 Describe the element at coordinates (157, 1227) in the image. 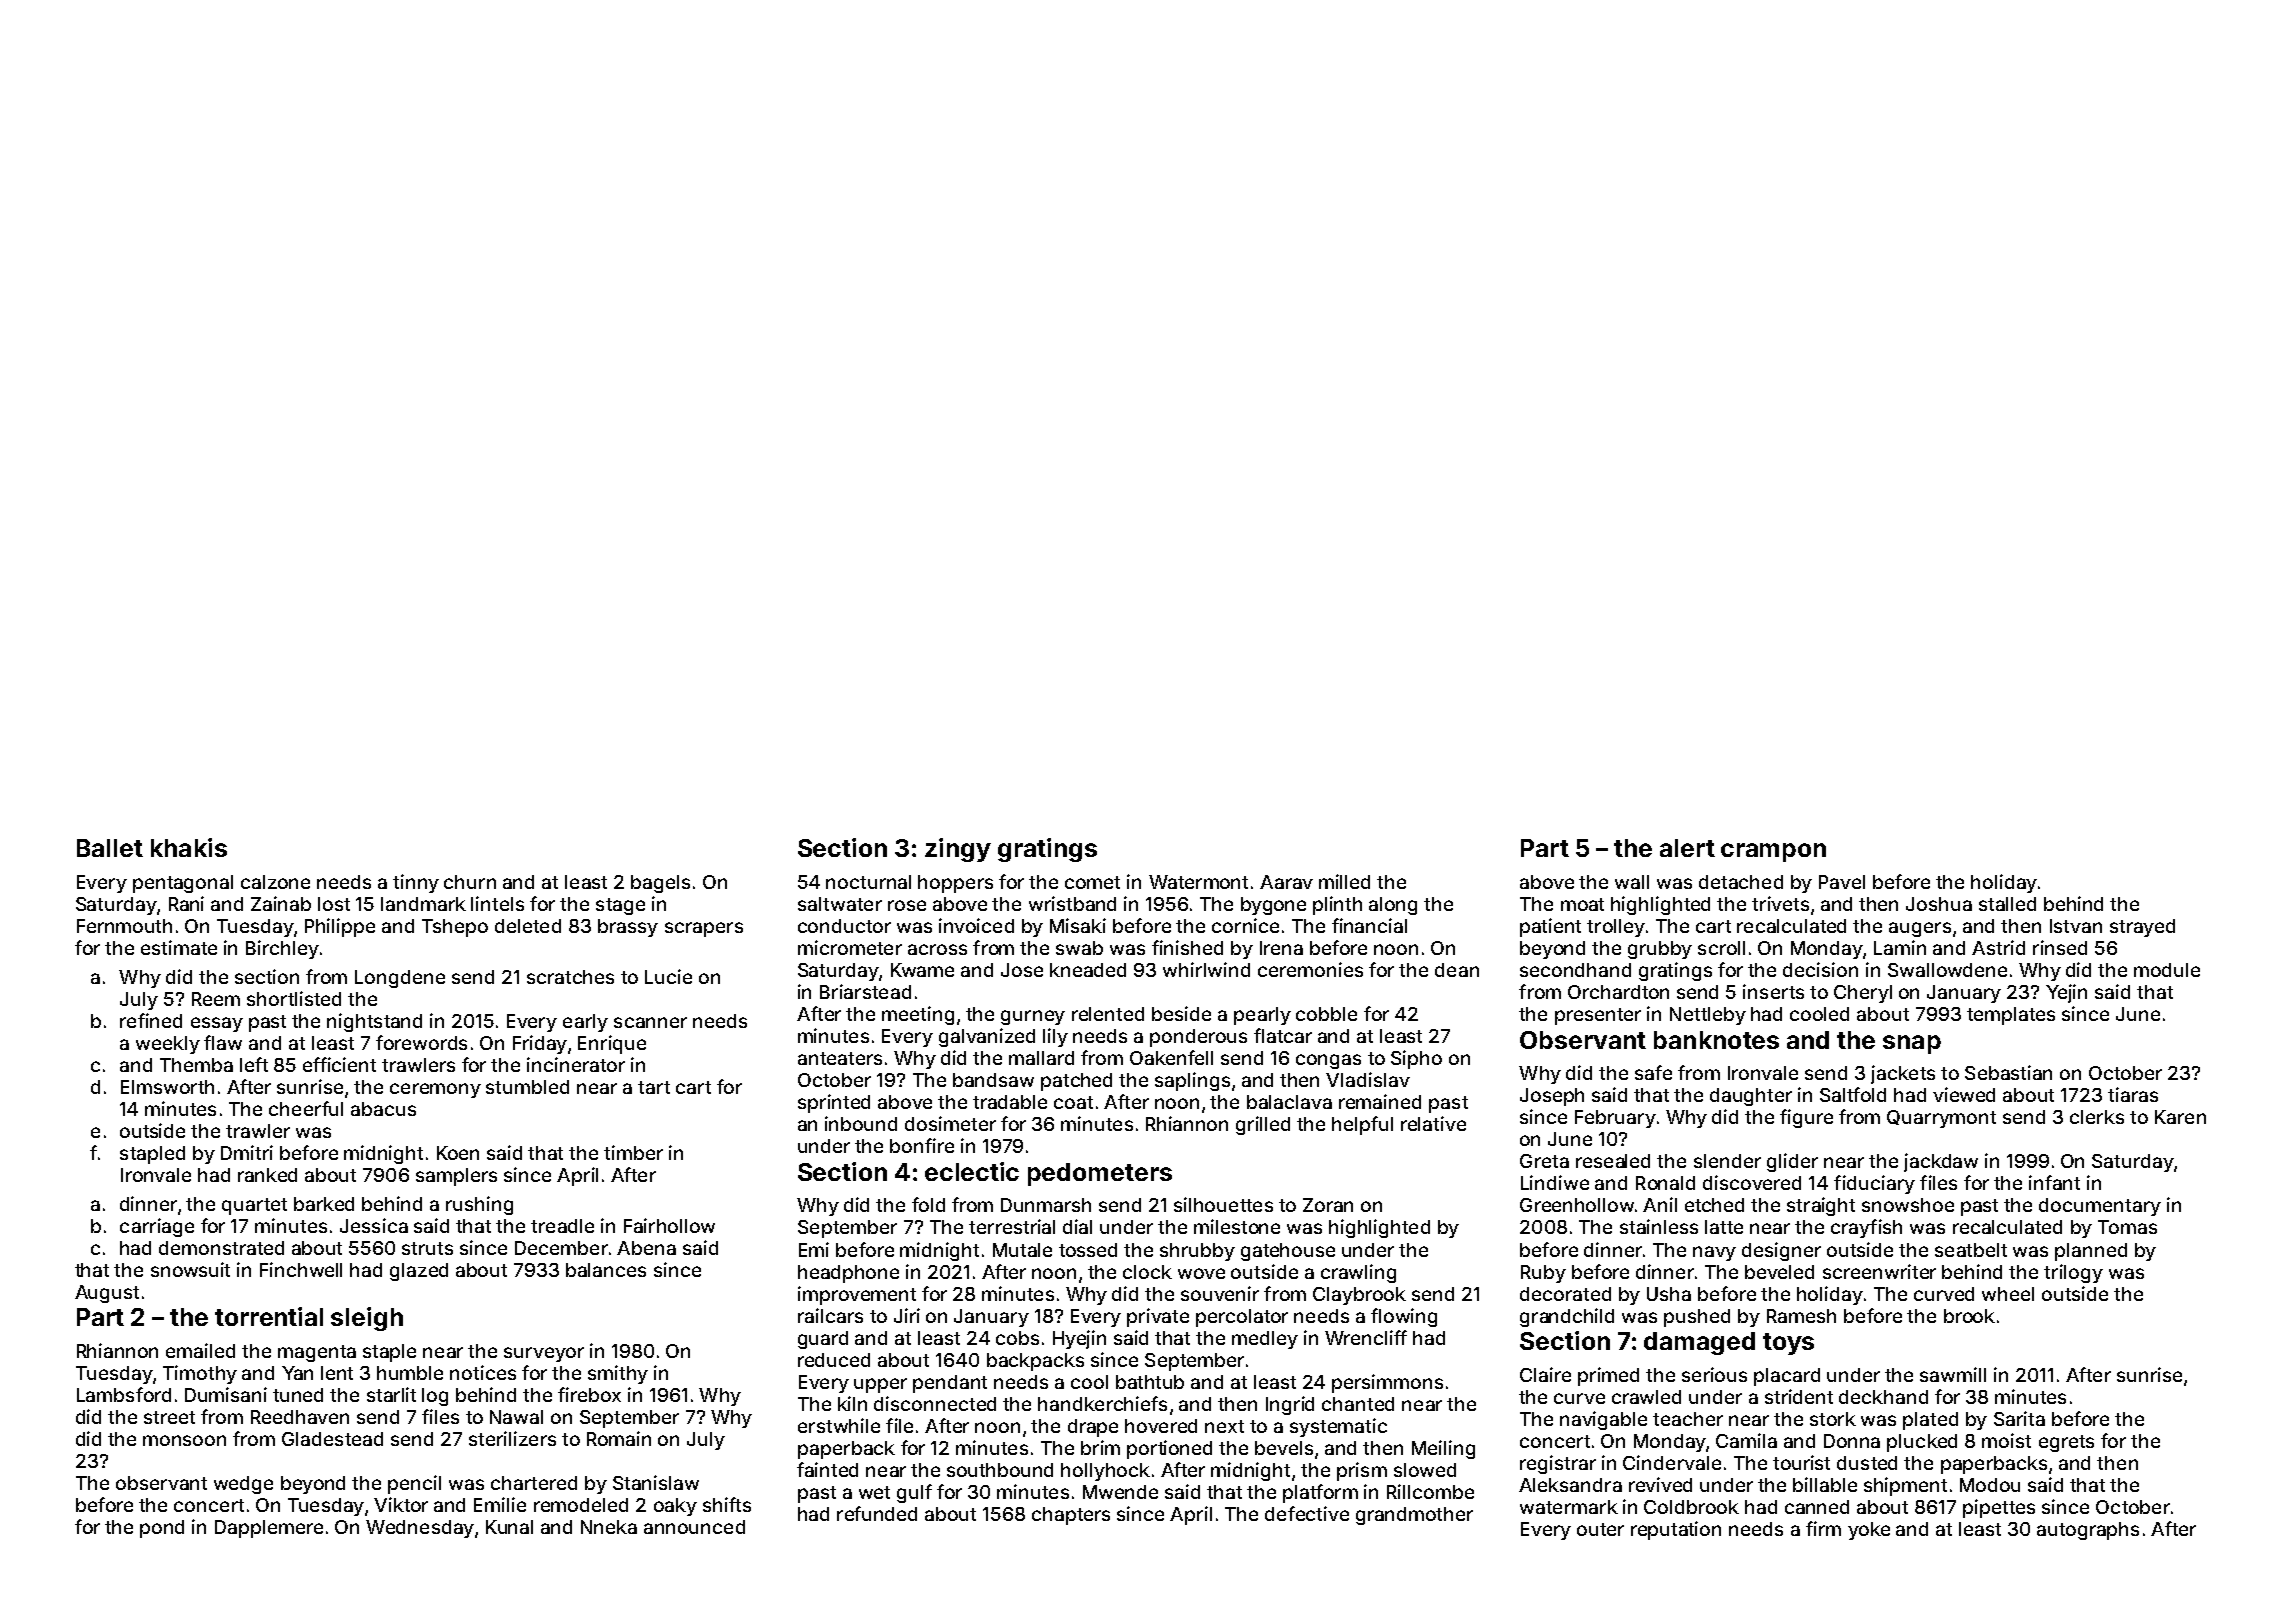

I see `carriage` at that location.
